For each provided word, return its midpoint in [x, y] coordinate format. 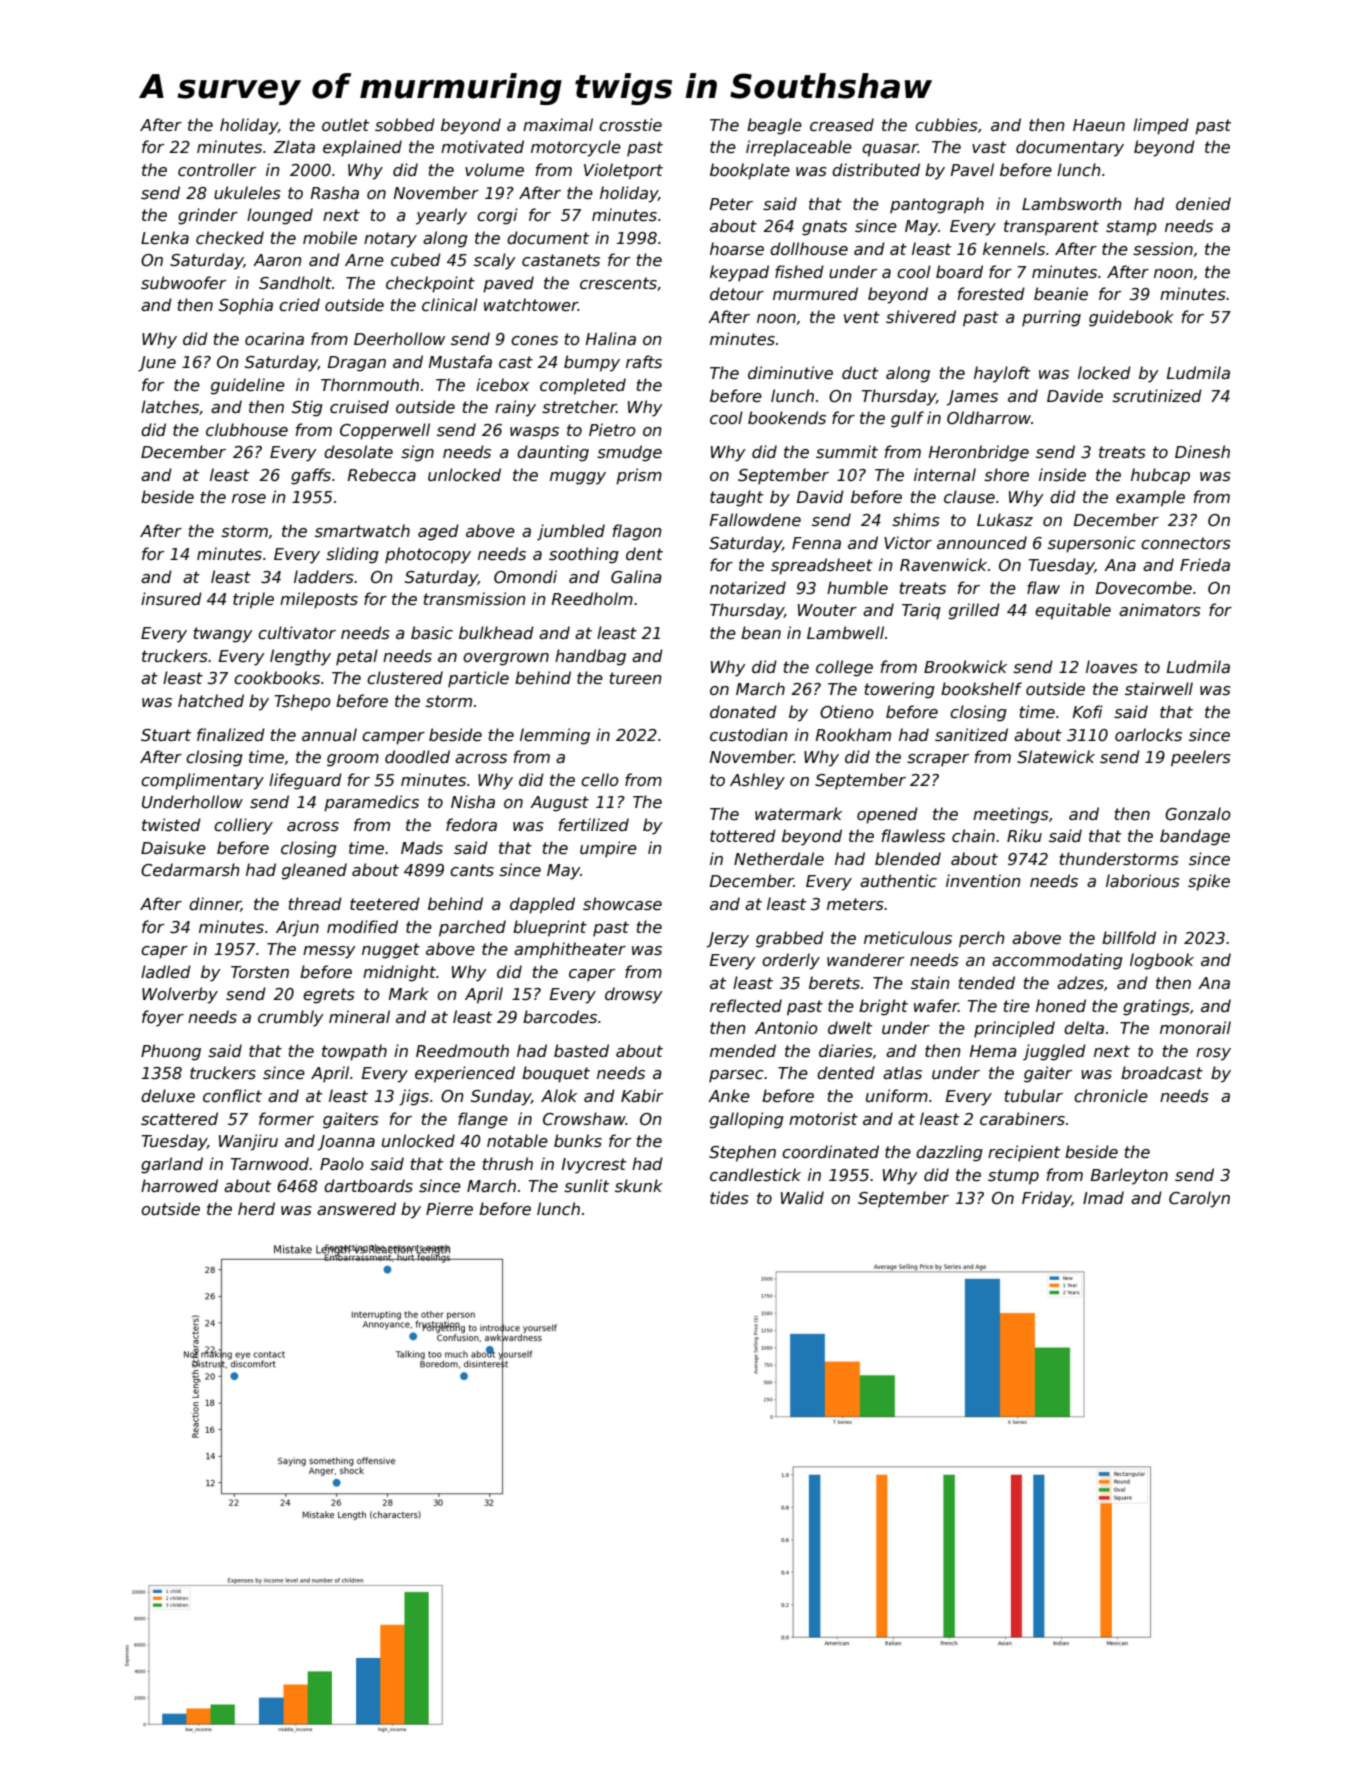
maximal [558, 124]
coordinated [830, 1152]
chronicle [1111, 1096]
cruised [359, 407]
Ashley [757, 781]
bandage [1195, 837]
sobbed [405, 125]
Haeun [1099, 125]
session [1163, 249]
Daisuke [173, 848]
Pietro [612, 430]
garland [172, 1165]
